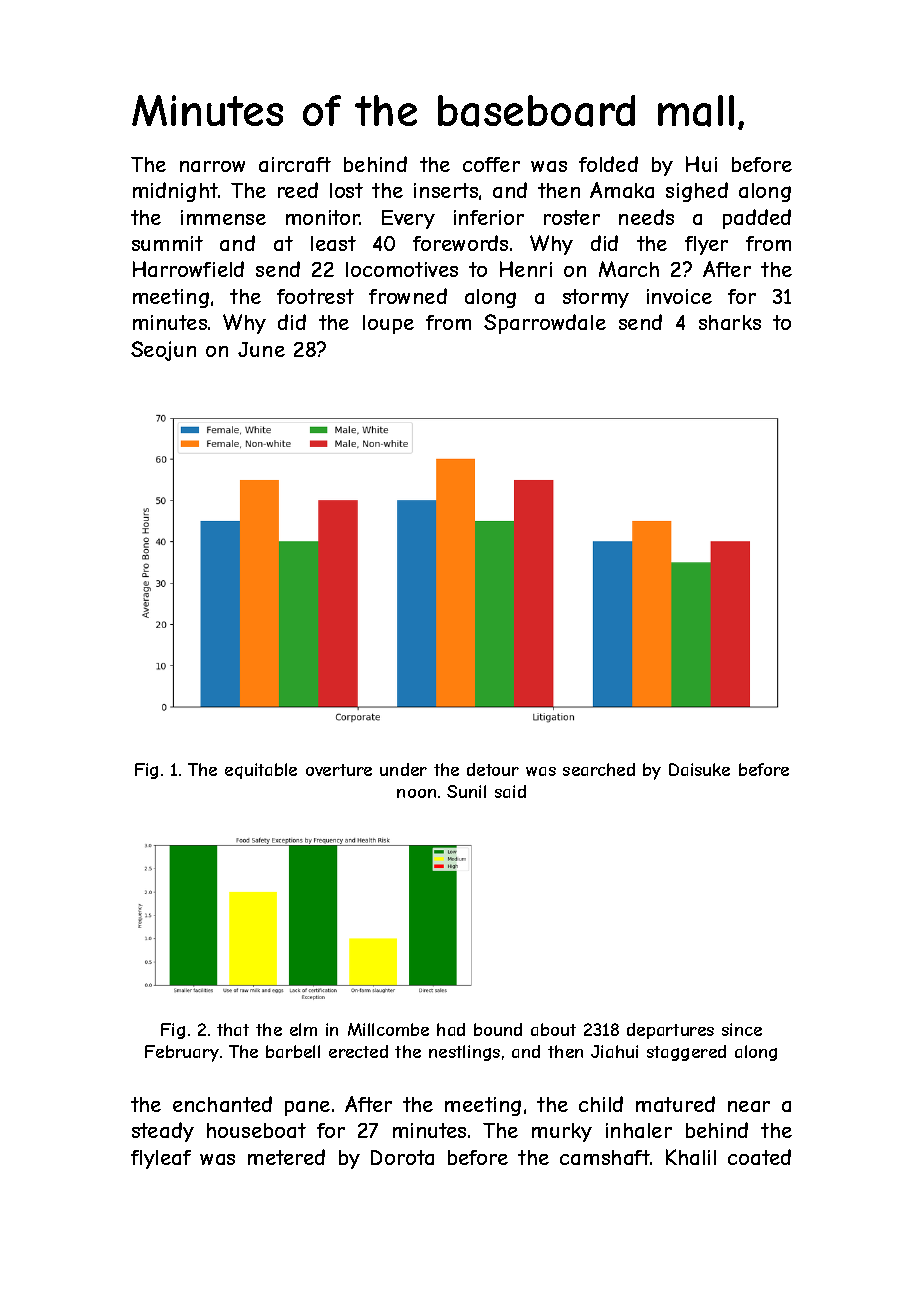 The height and width of the screenshot is (1311, 924). Describe the element at coordinates (163, 351) in the screenshot. I see `Seojun` at that location.
